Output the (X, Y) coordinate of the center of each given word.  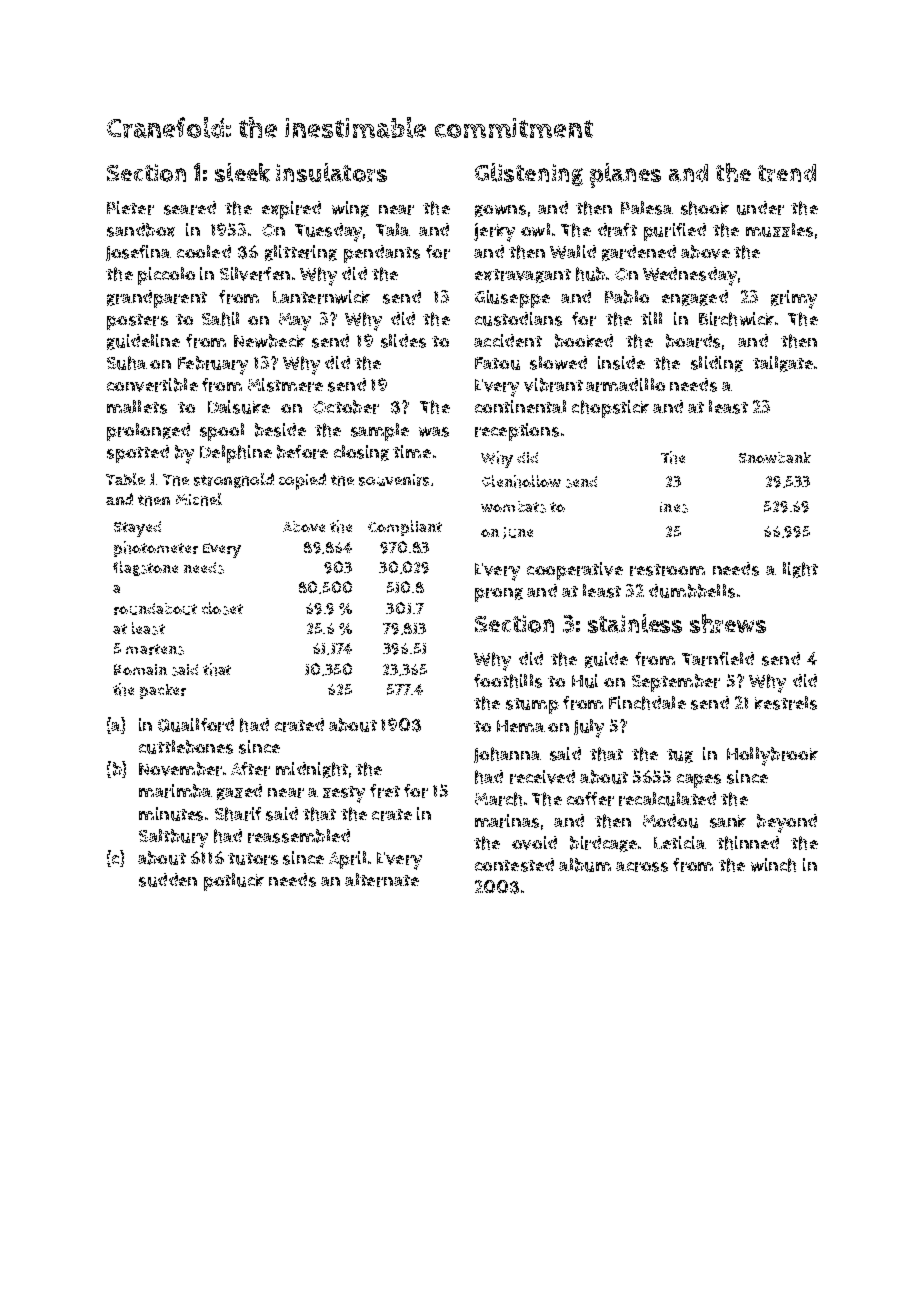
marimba (175, 791)
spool (222, 432)
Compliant (405, 528)
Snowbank (775, 457)
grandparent (157, 299)
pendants (382, 254)
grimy (794, 299)
